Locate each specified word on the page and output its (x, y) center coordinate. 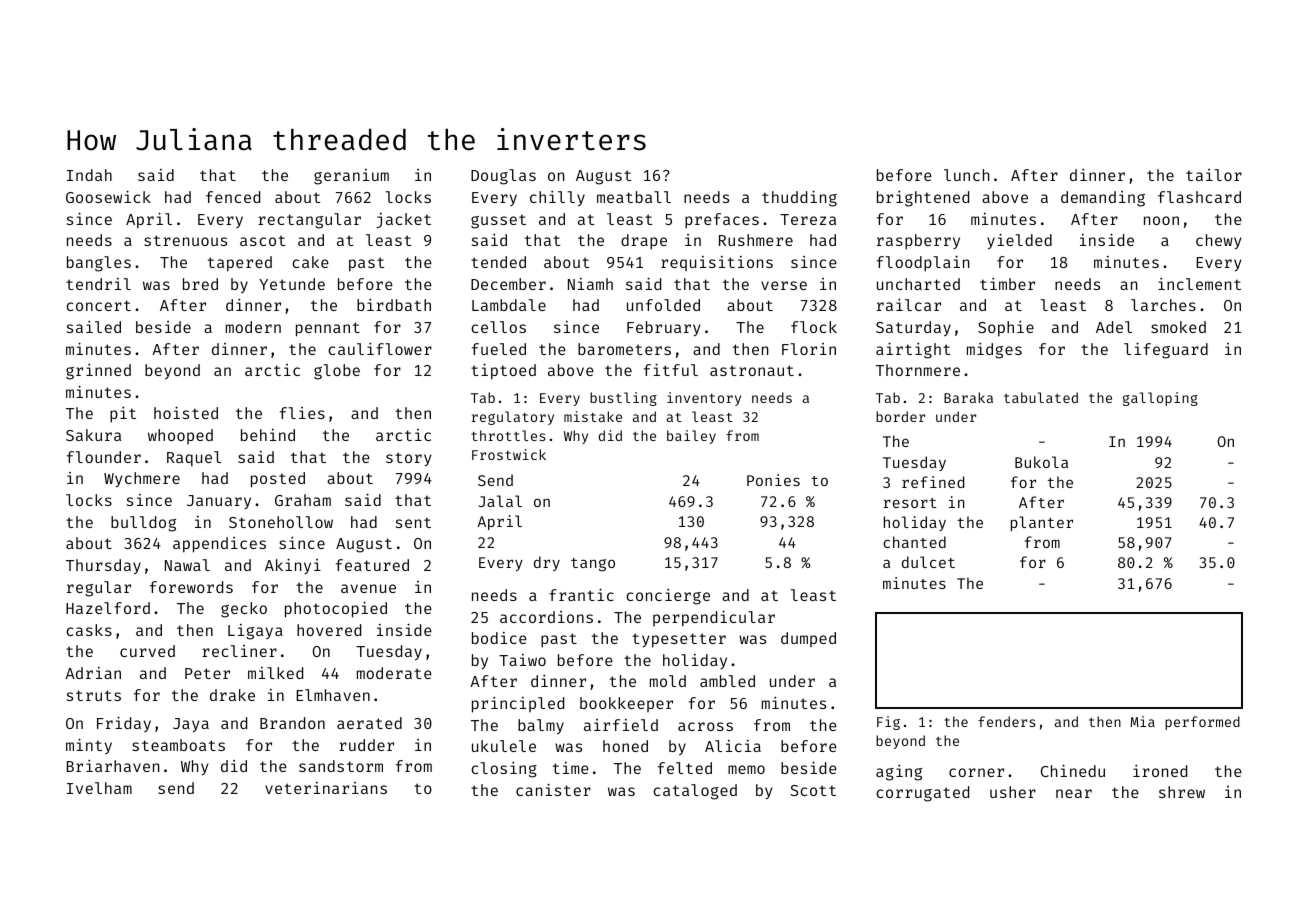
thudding (799, 198)
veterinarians (326, 788)
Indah (89, 175)
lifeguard (1166, 350)
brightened (923, 199)
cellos (498, 327)
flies (302, 413)
